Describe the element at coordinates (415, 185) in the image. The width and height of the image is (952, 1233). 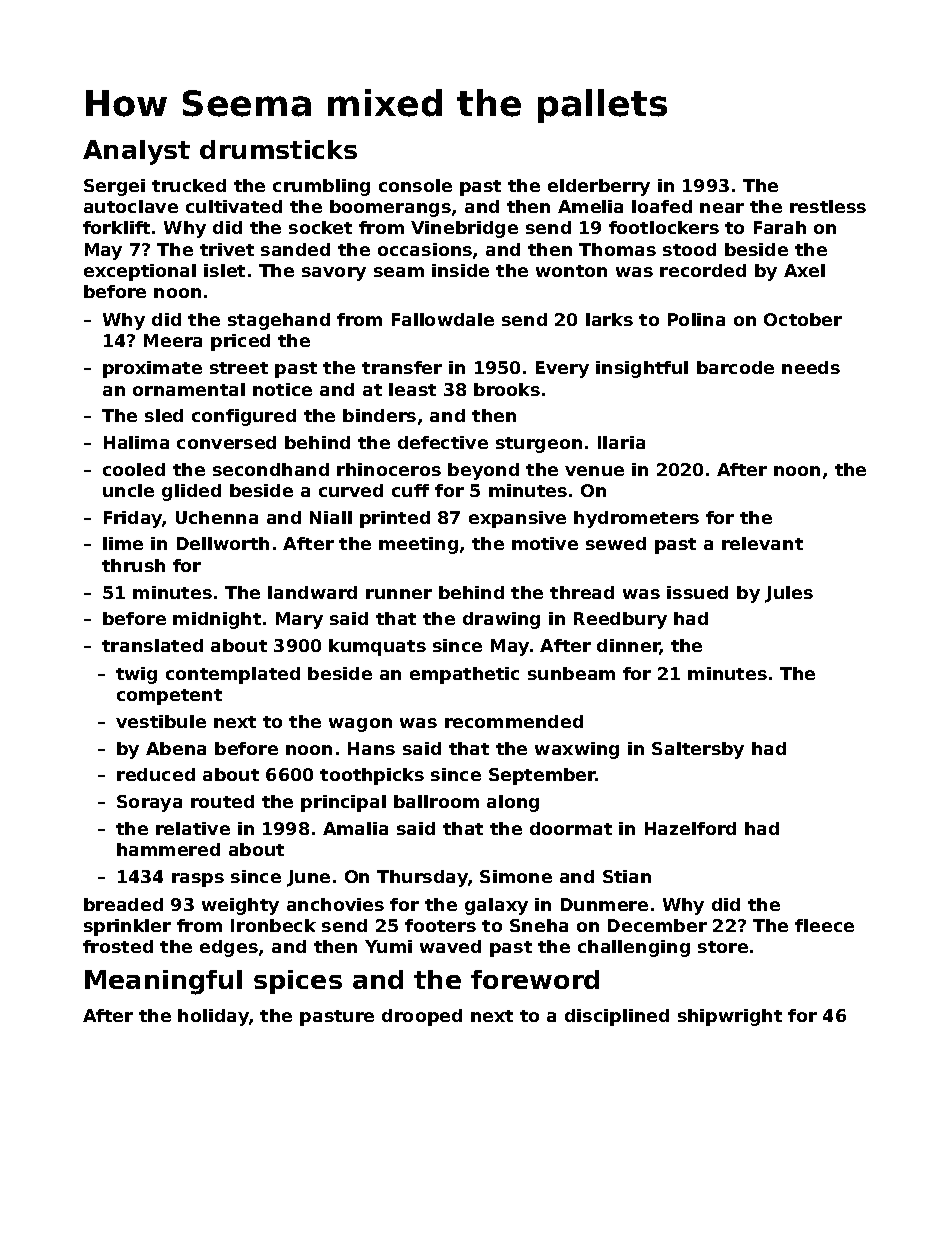
I see `console` at that location.
